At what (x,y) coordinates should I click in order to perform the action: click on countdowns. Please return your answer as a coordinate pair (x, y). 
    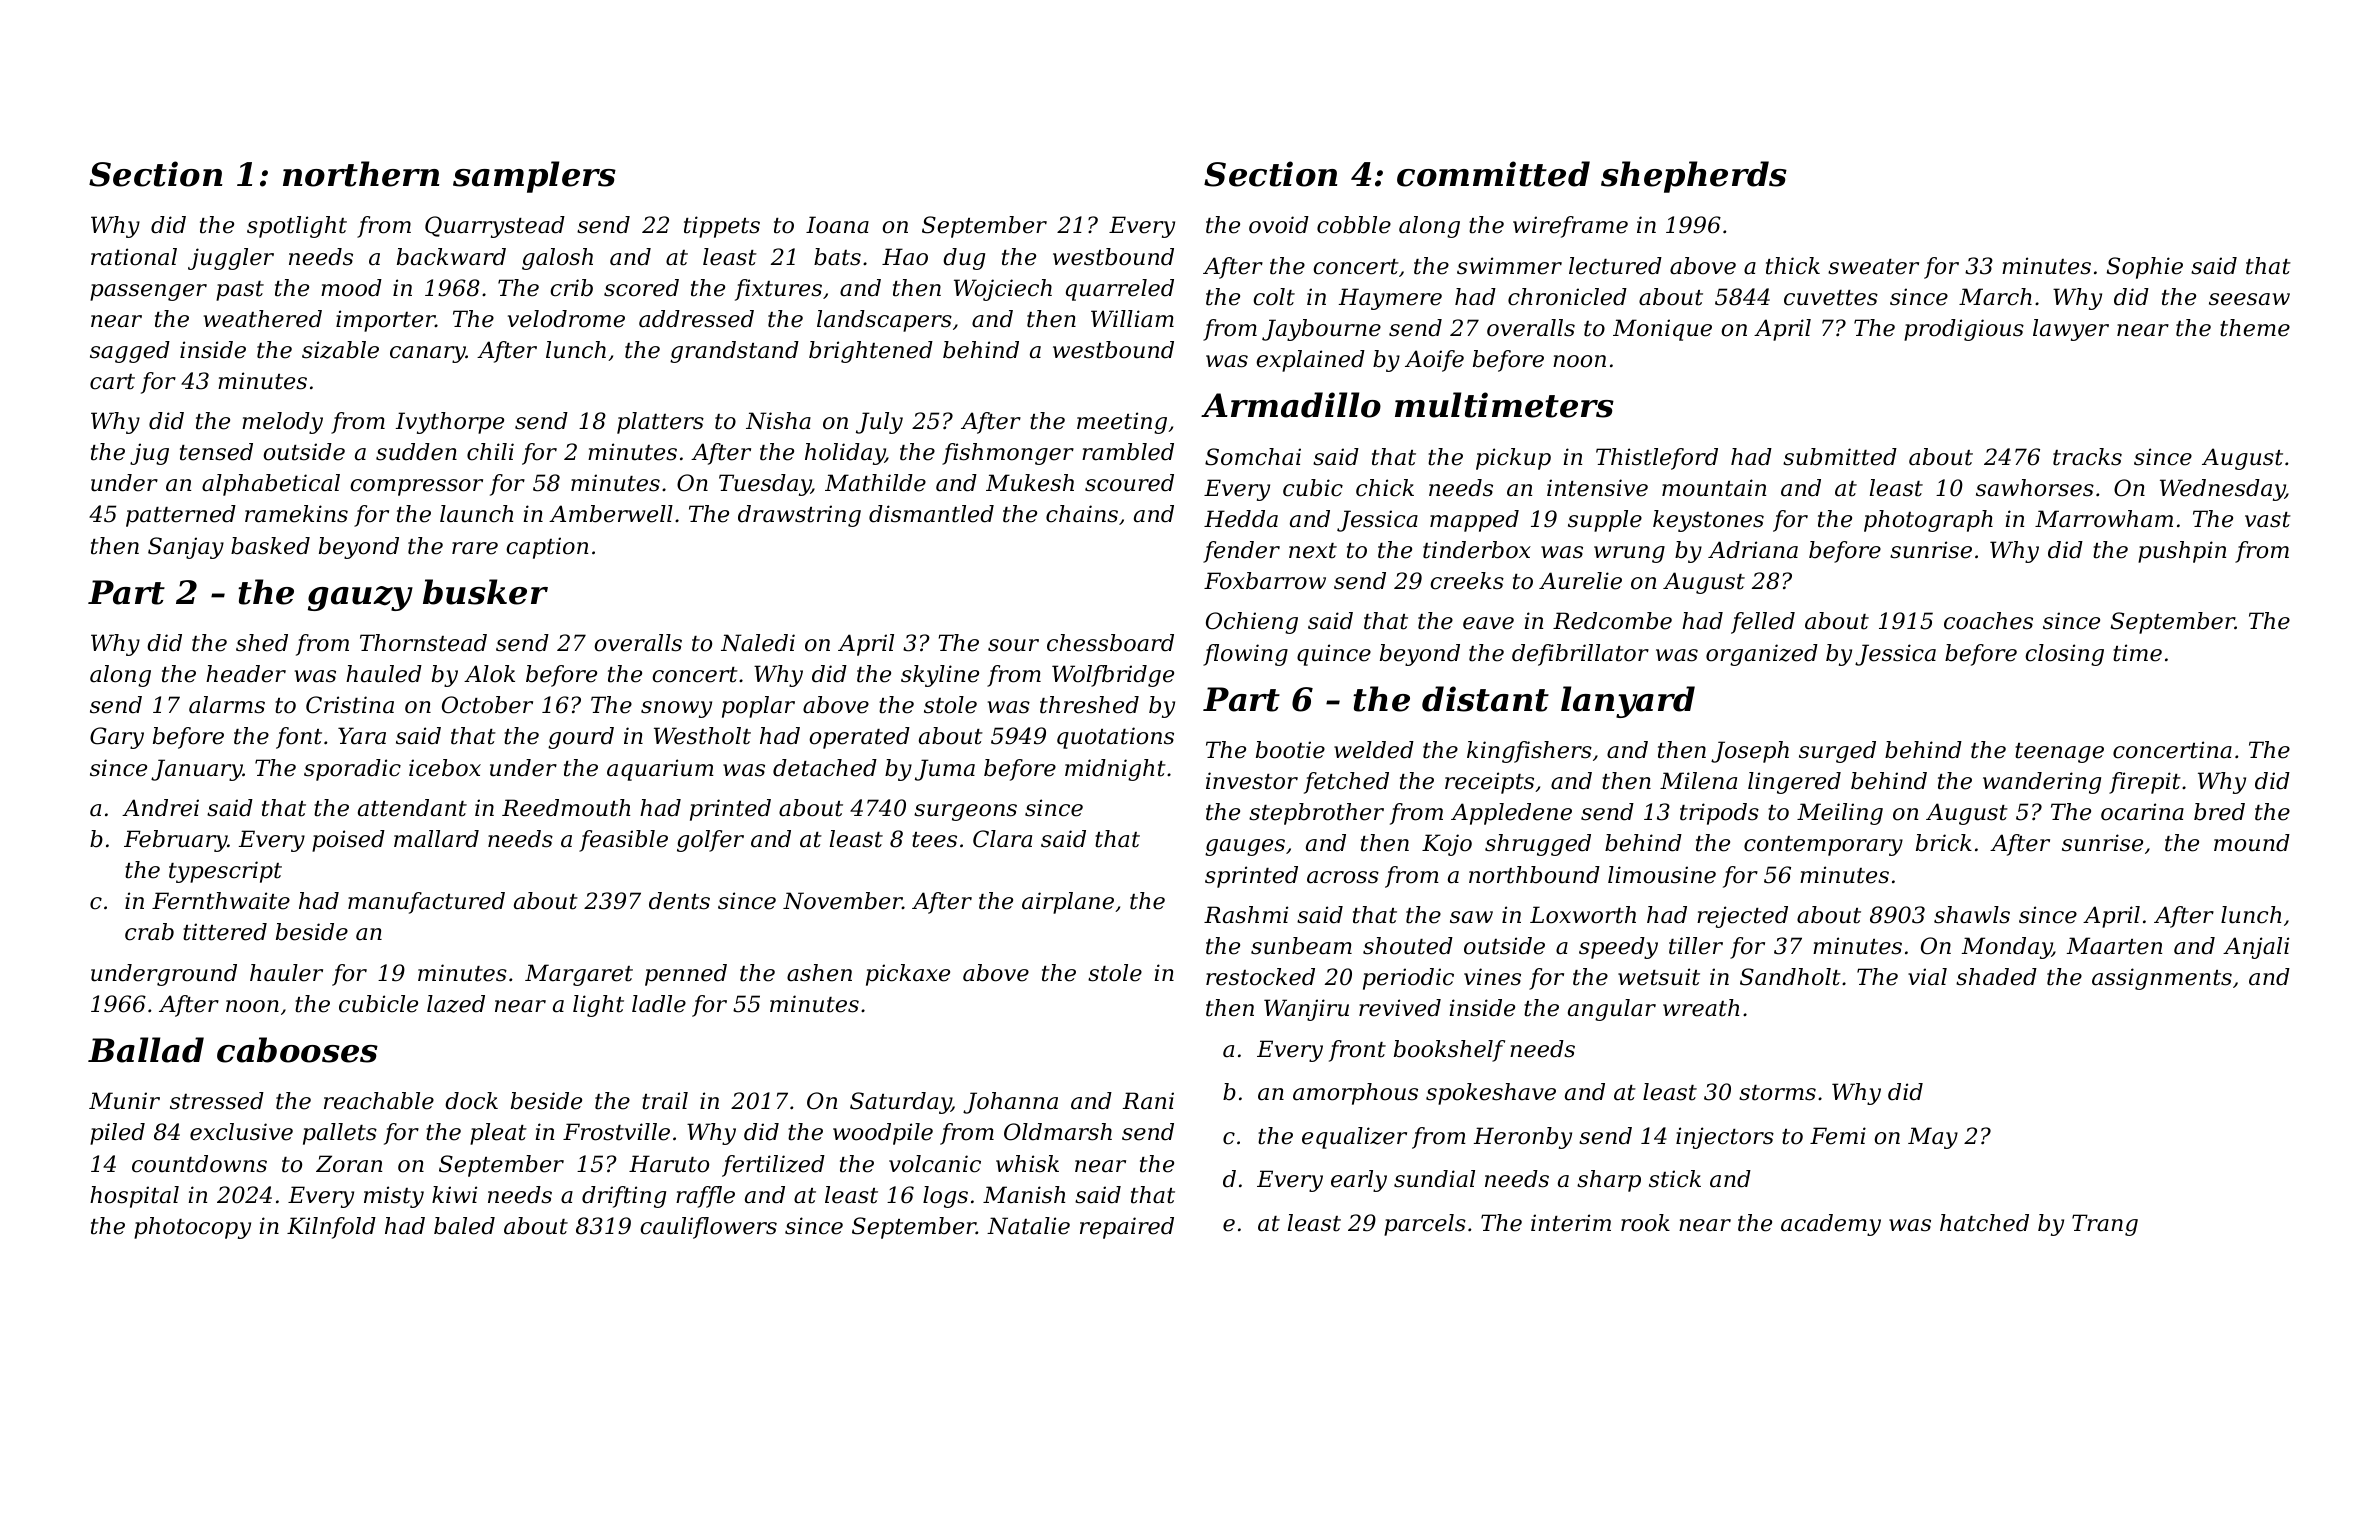
    Looking at the image, I should click on (199, 1164).
